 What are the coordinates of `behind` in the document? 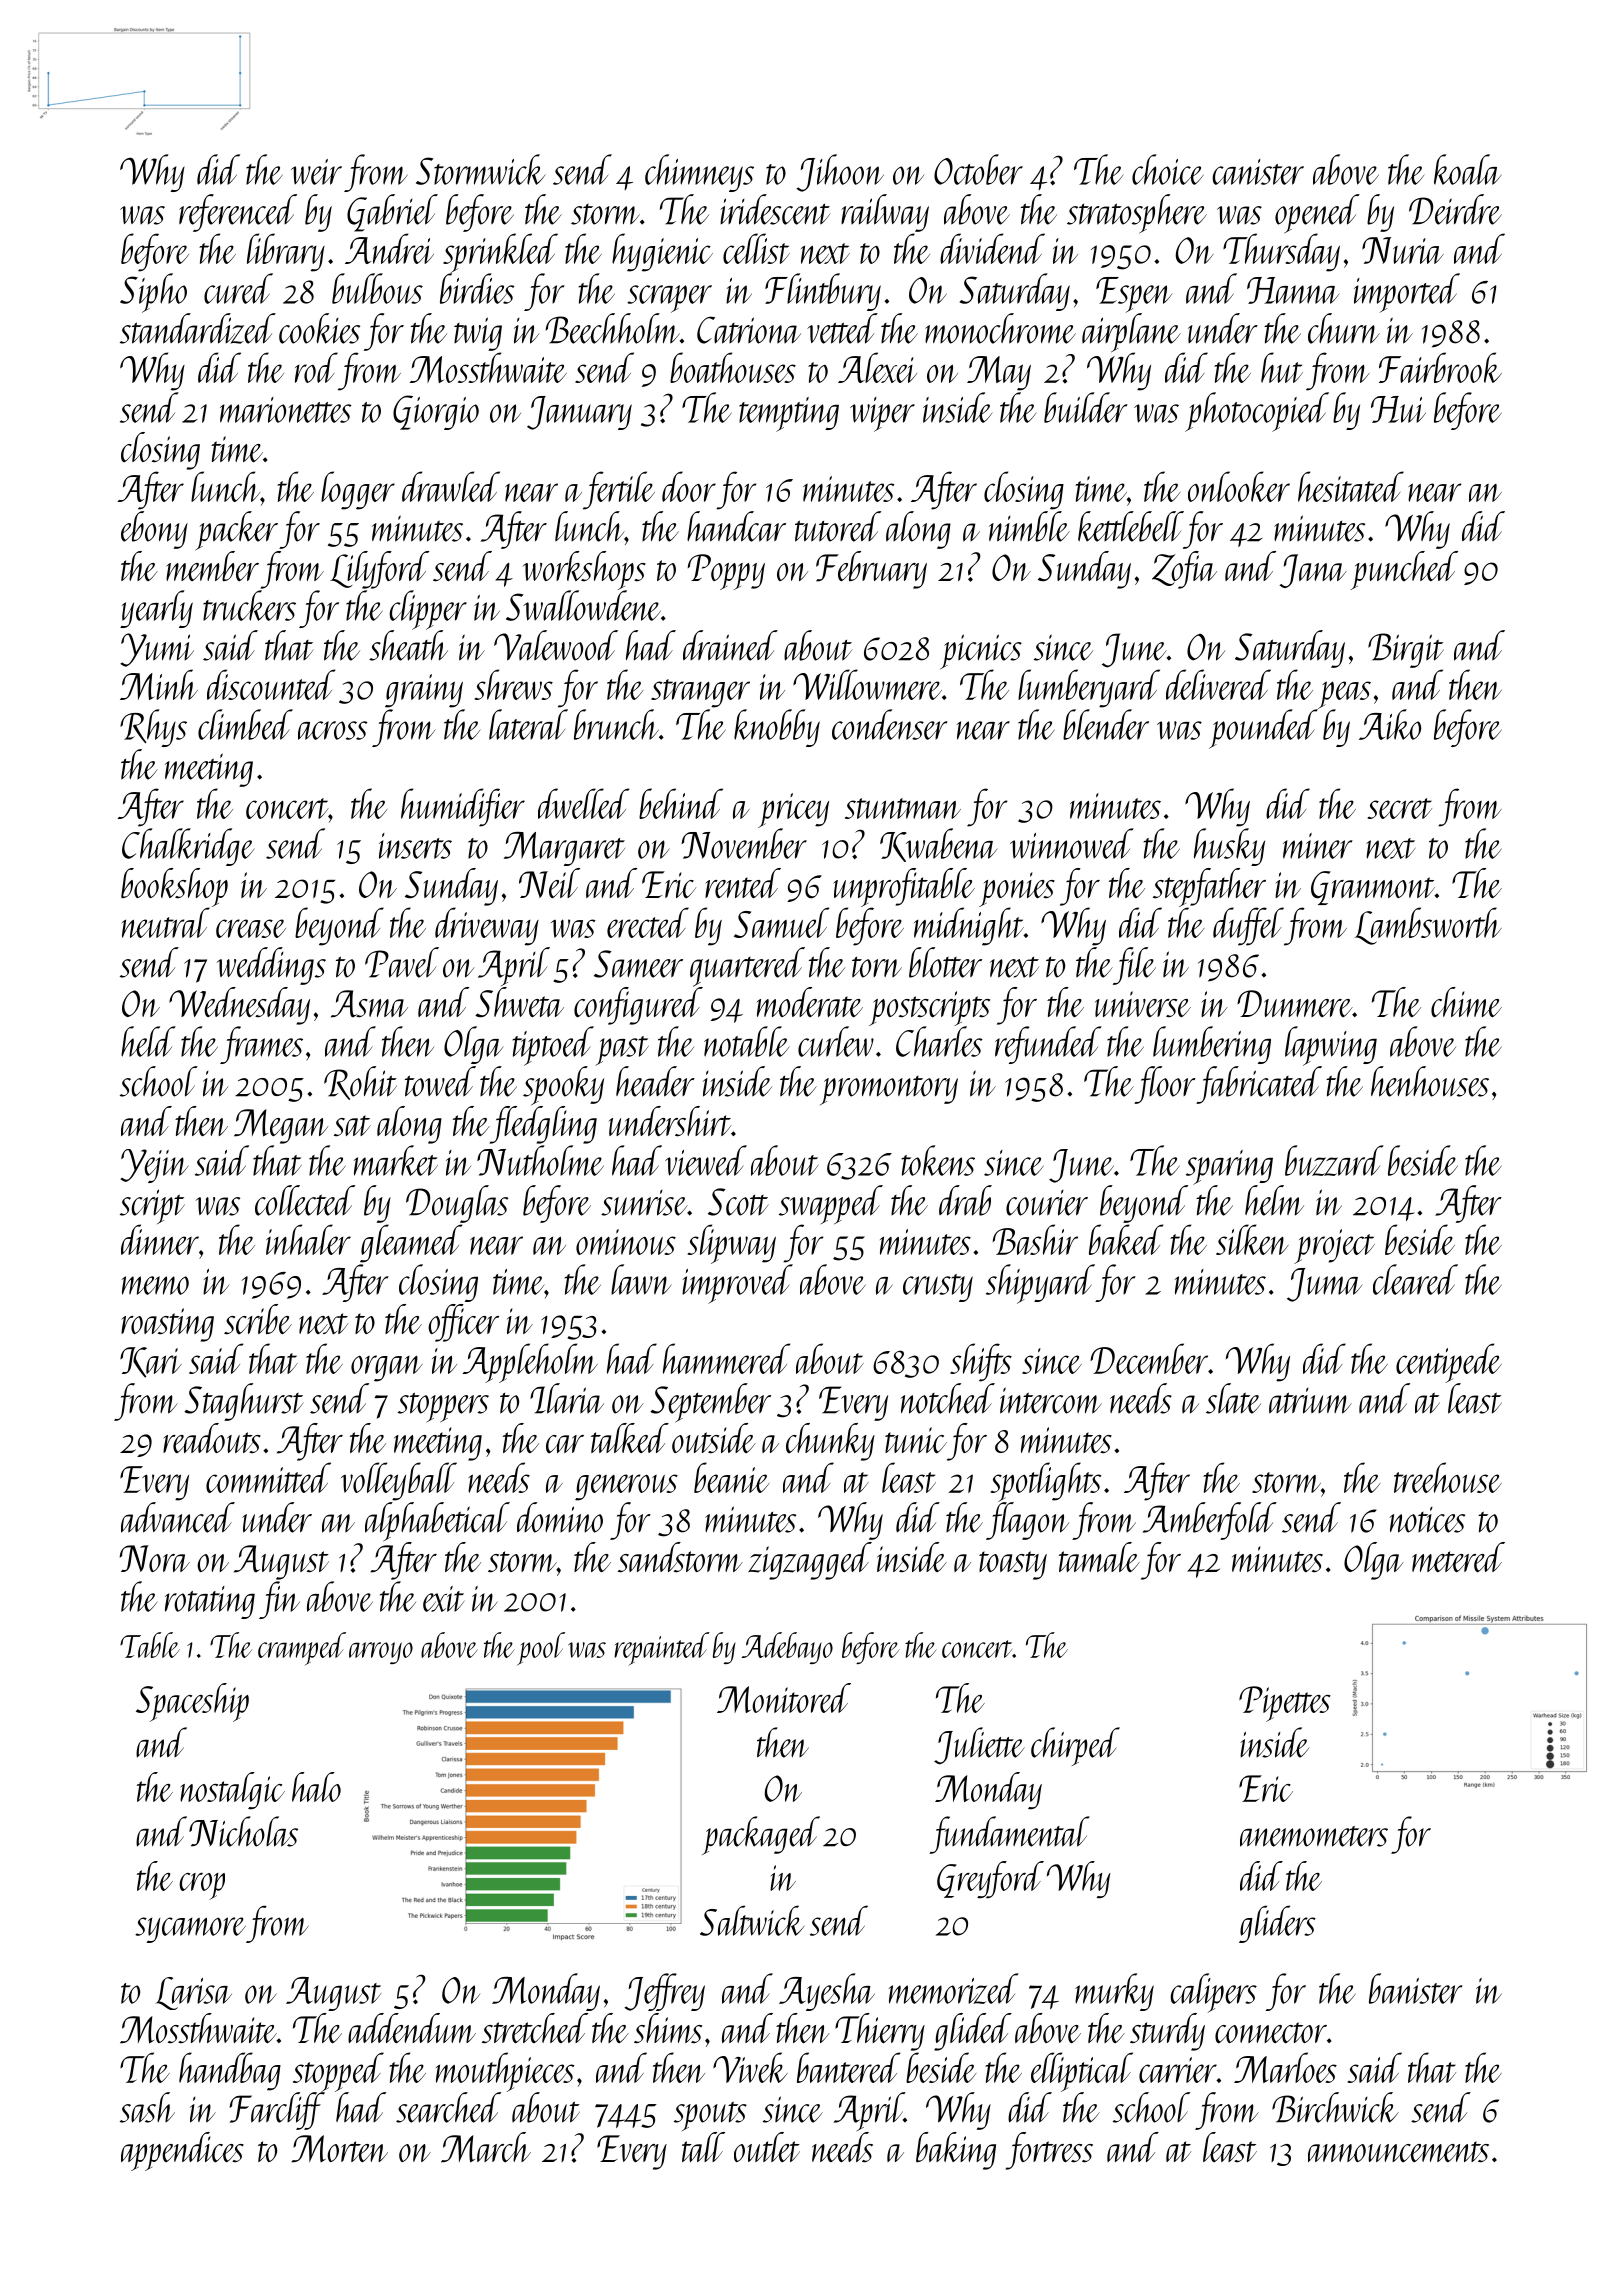 It's located at (681, 803).
